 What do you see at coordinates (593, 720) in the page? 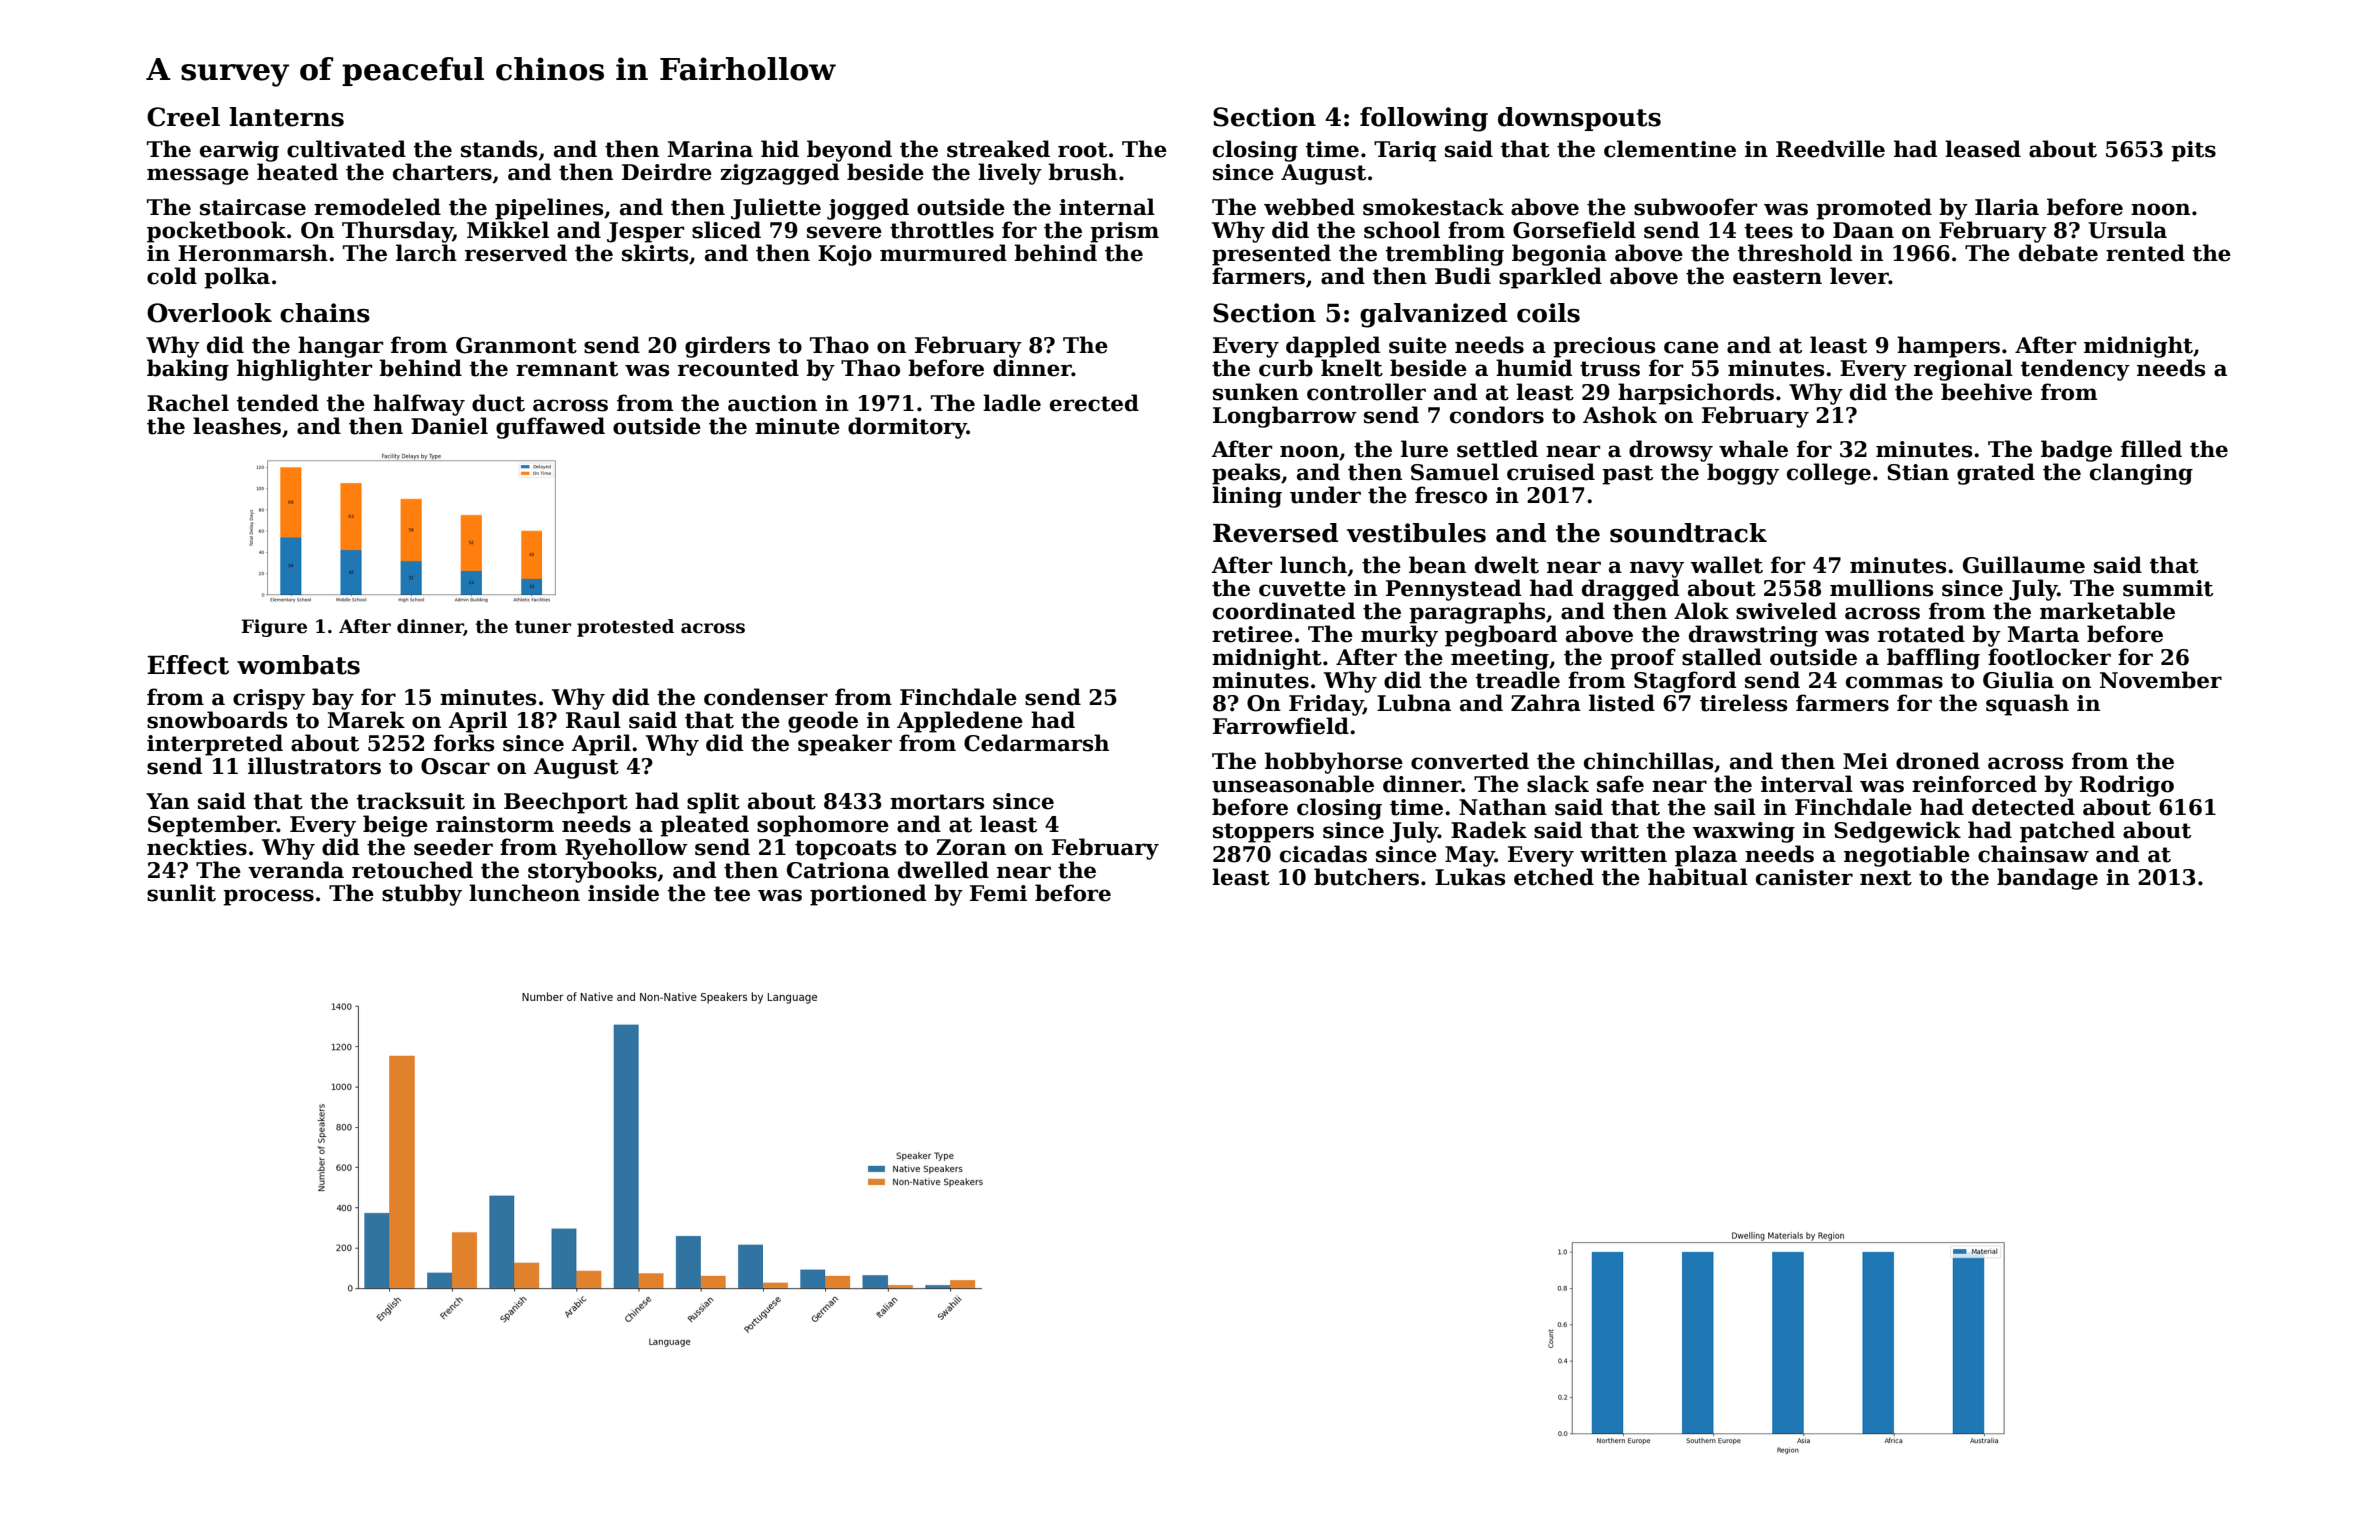
I see `Raul` at bounding box center [593, 720].
